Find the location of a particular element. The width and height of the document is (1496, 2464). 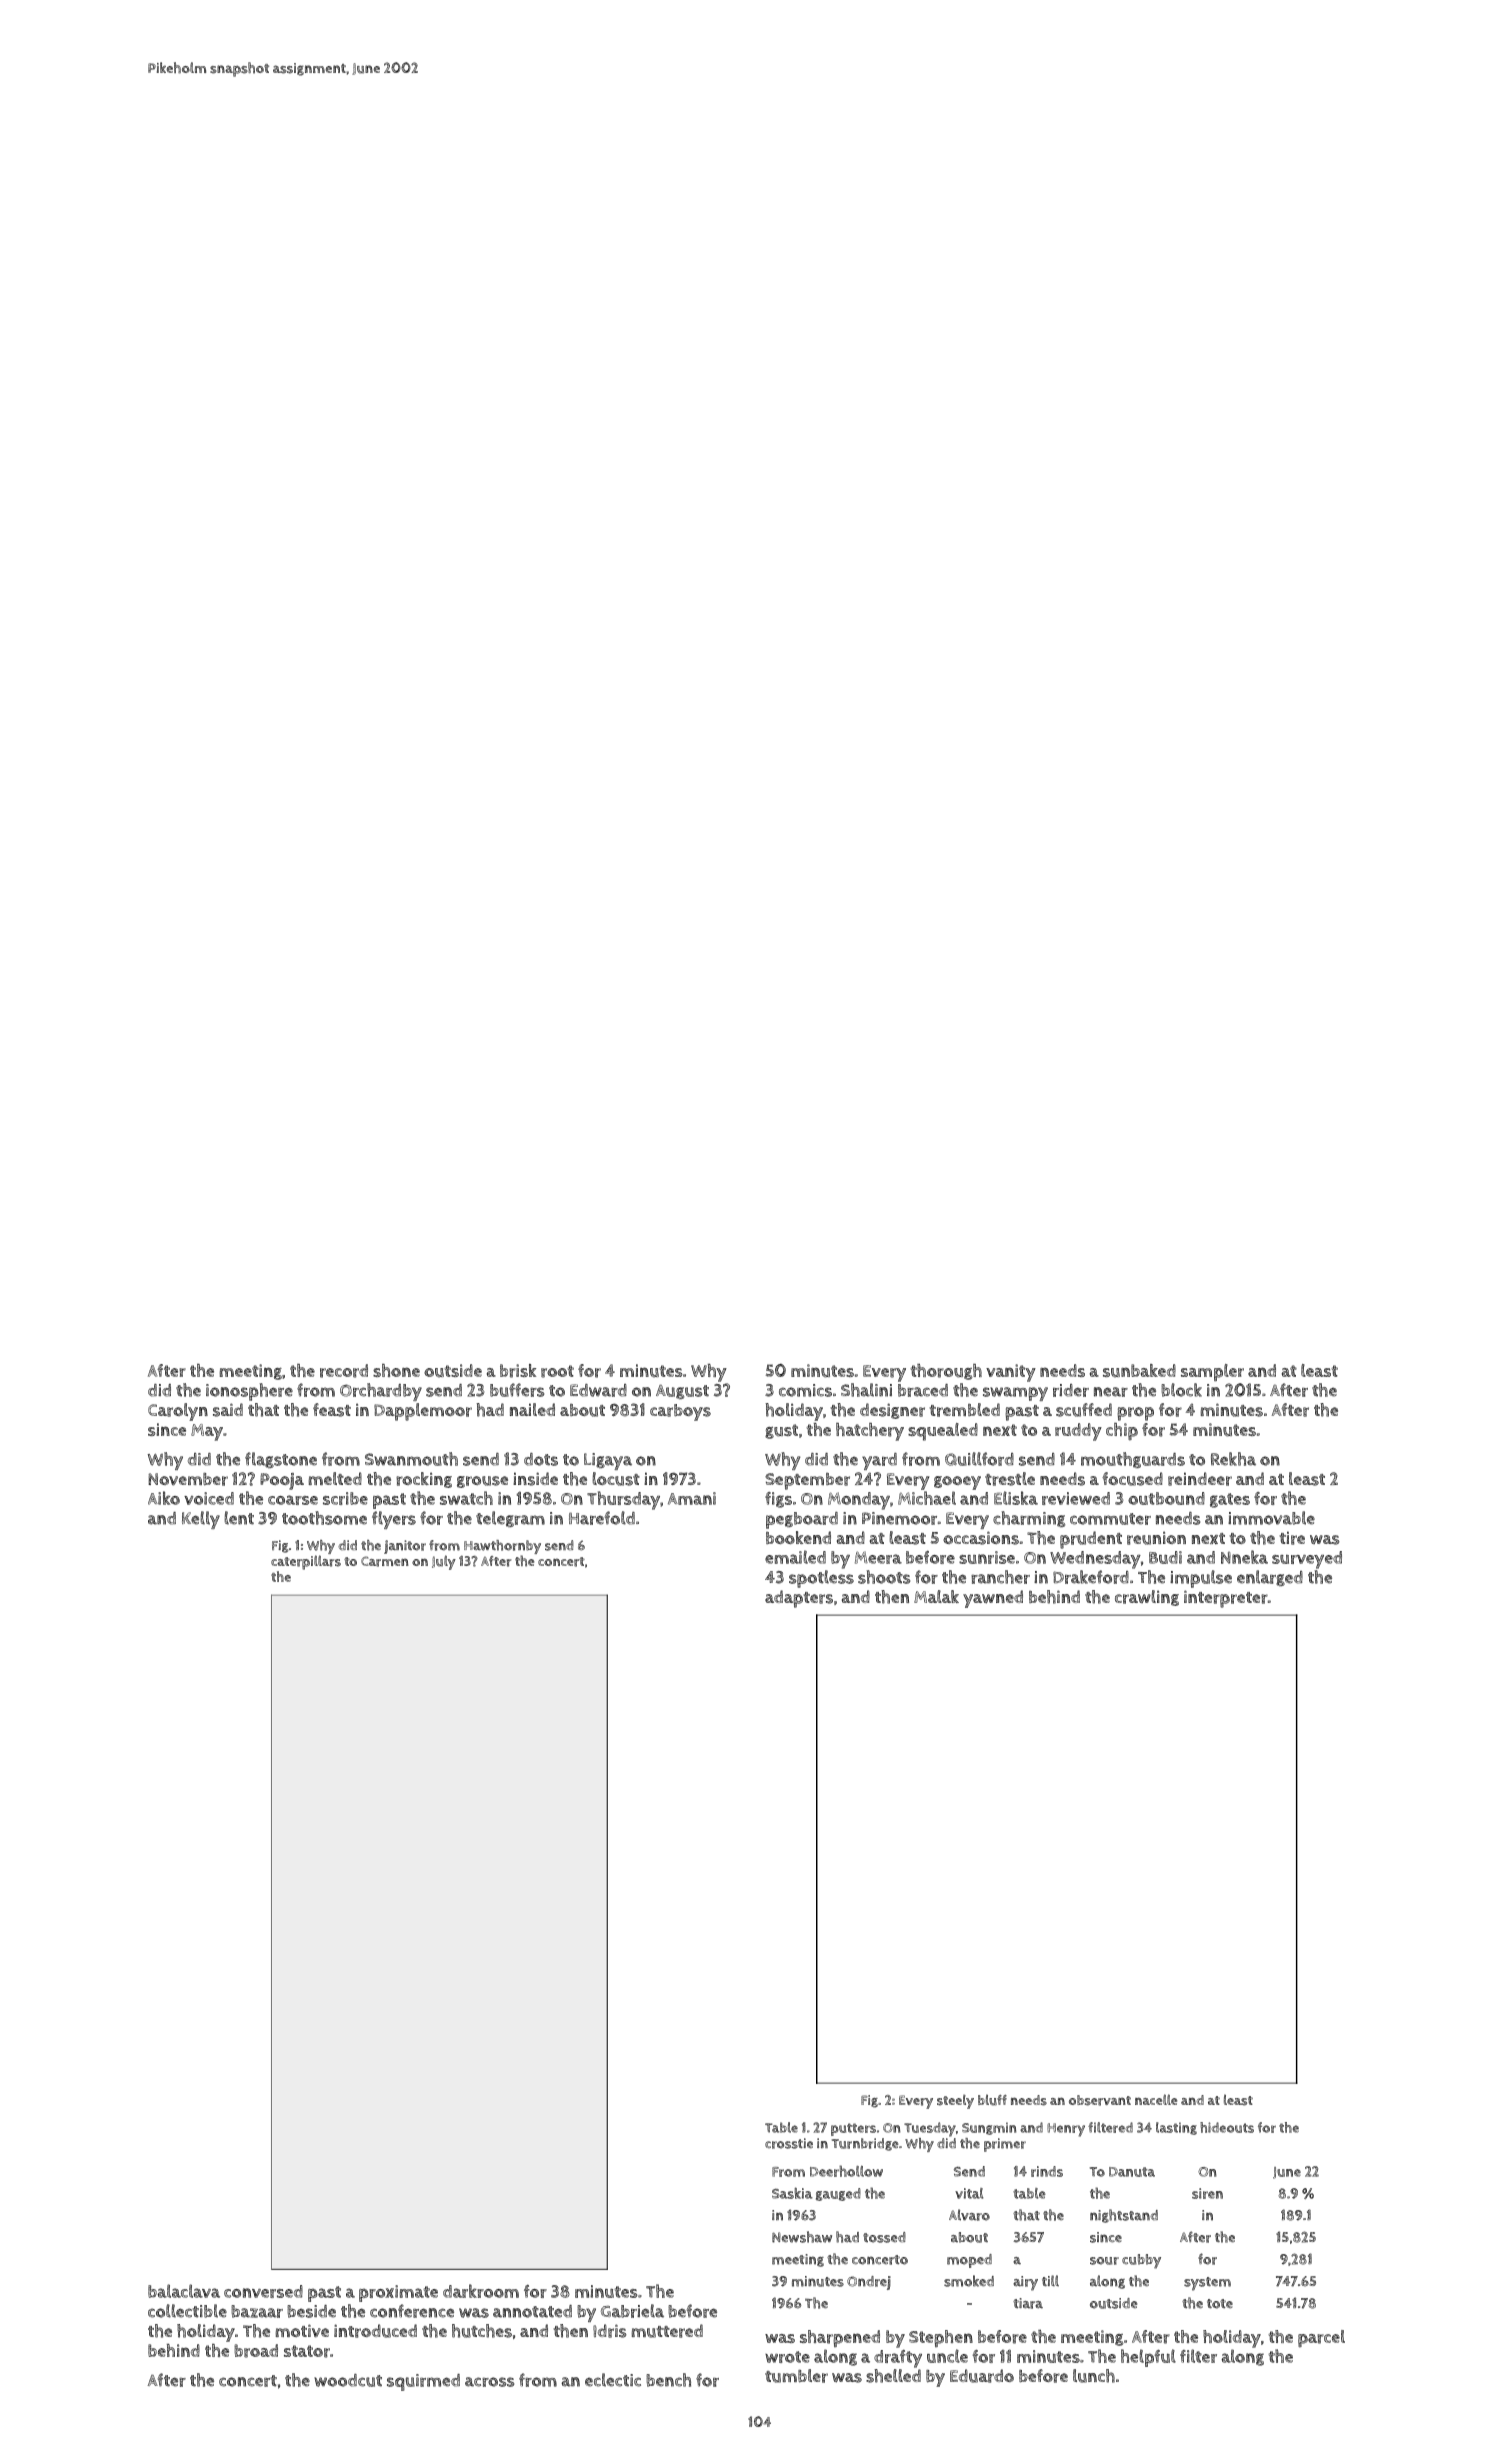

Saskia is located at coordinates (792, 2193).
